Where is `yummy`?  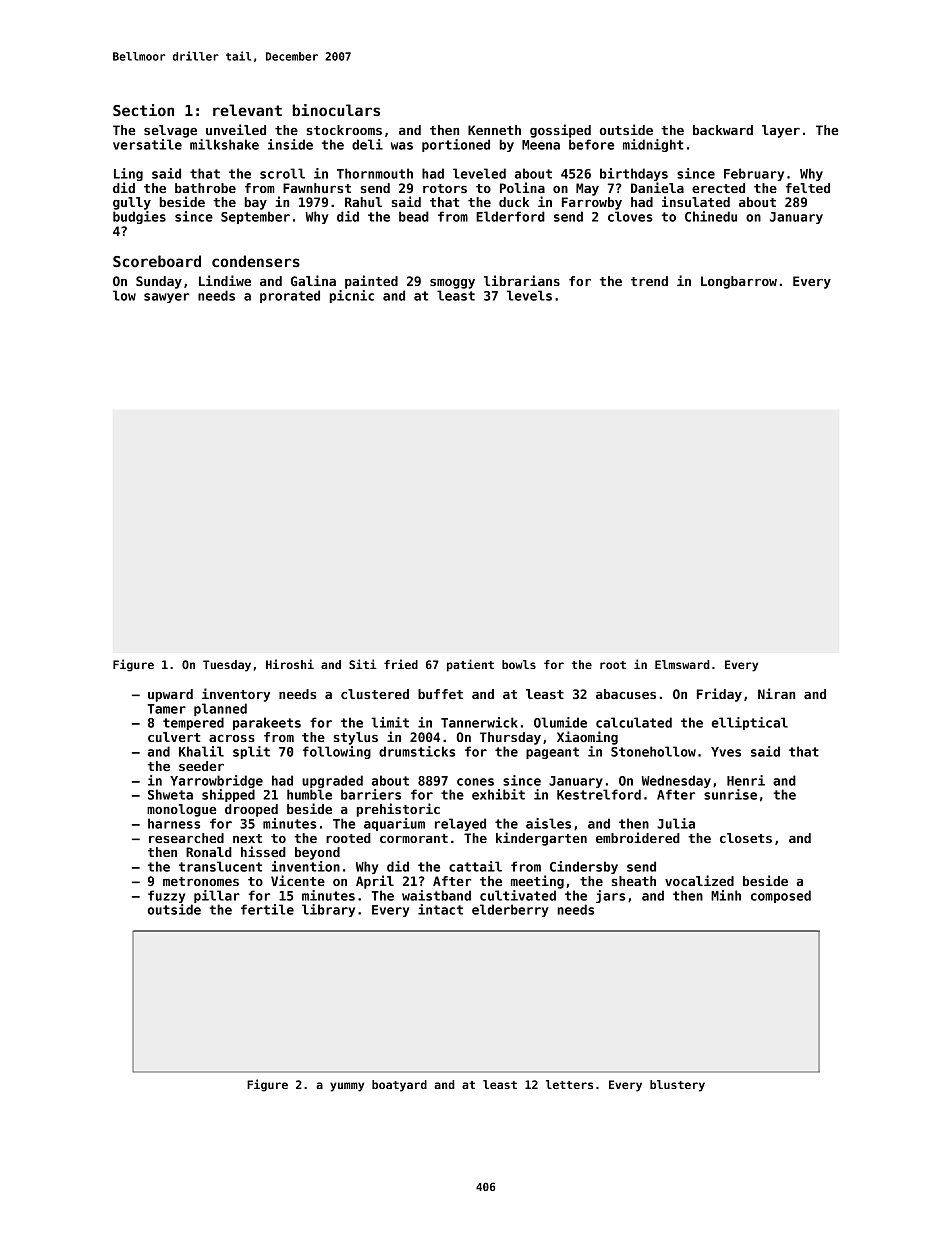
yummy is located at coordinates (347, 1087).
